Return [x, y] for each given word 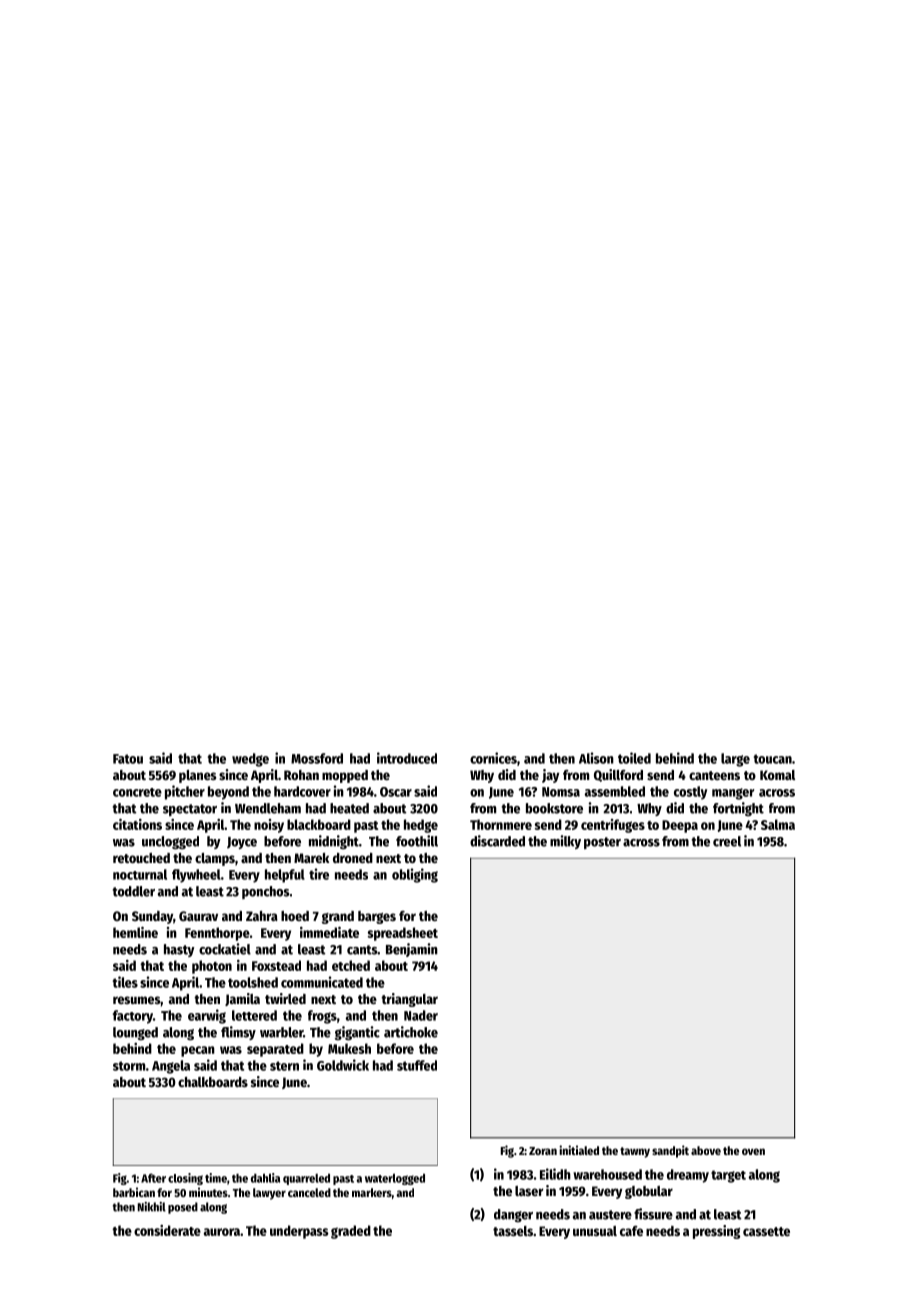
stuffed [417, 1065]
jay [550, 776]
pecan [198, 1051]
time [216, 1178]
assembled [615, 791]
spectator [190, 810]
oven [753, 1151]
